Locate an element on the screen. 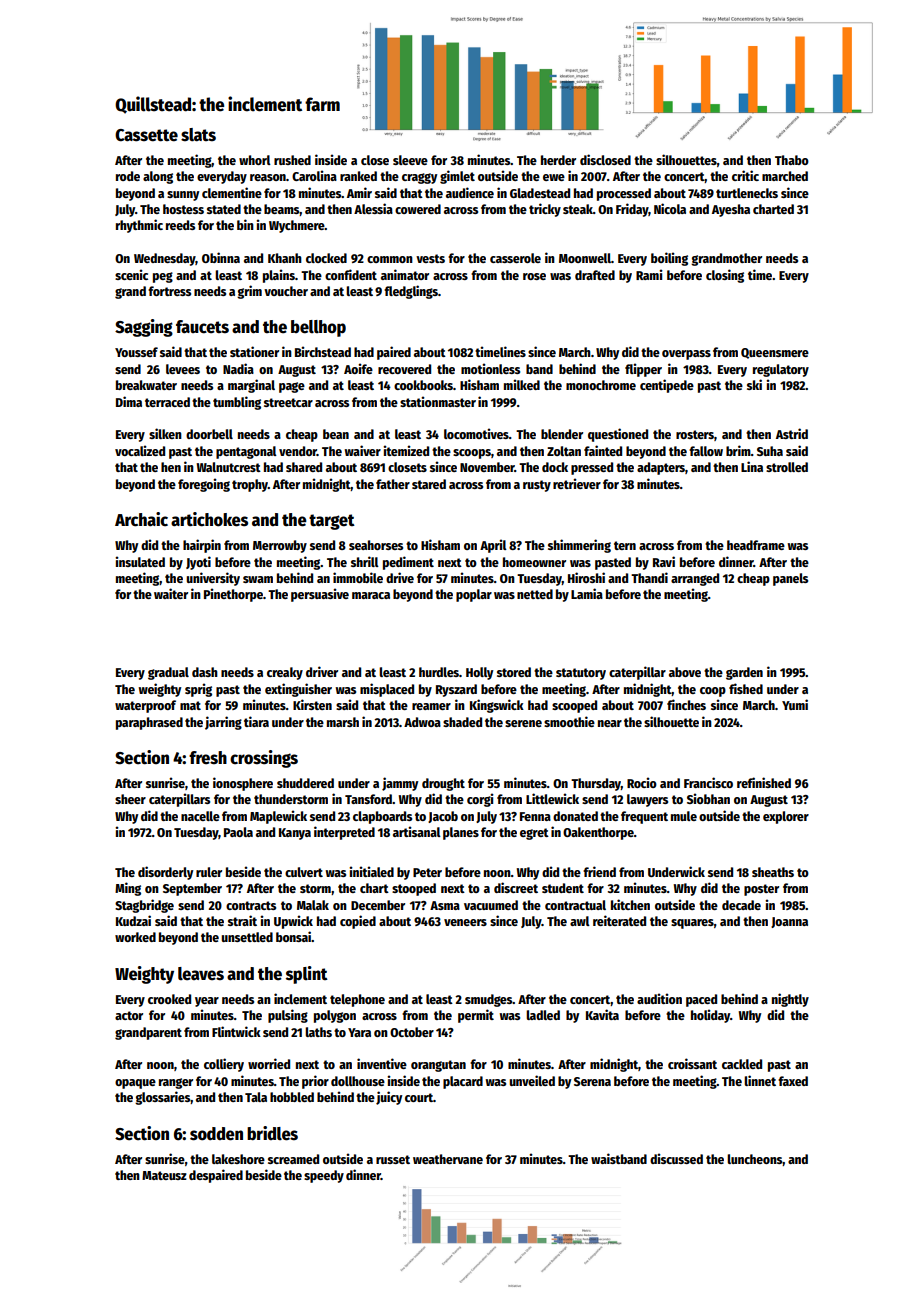 This screenshot has width=924, height=1308. Astrid is located at coordinates (792, 433).
